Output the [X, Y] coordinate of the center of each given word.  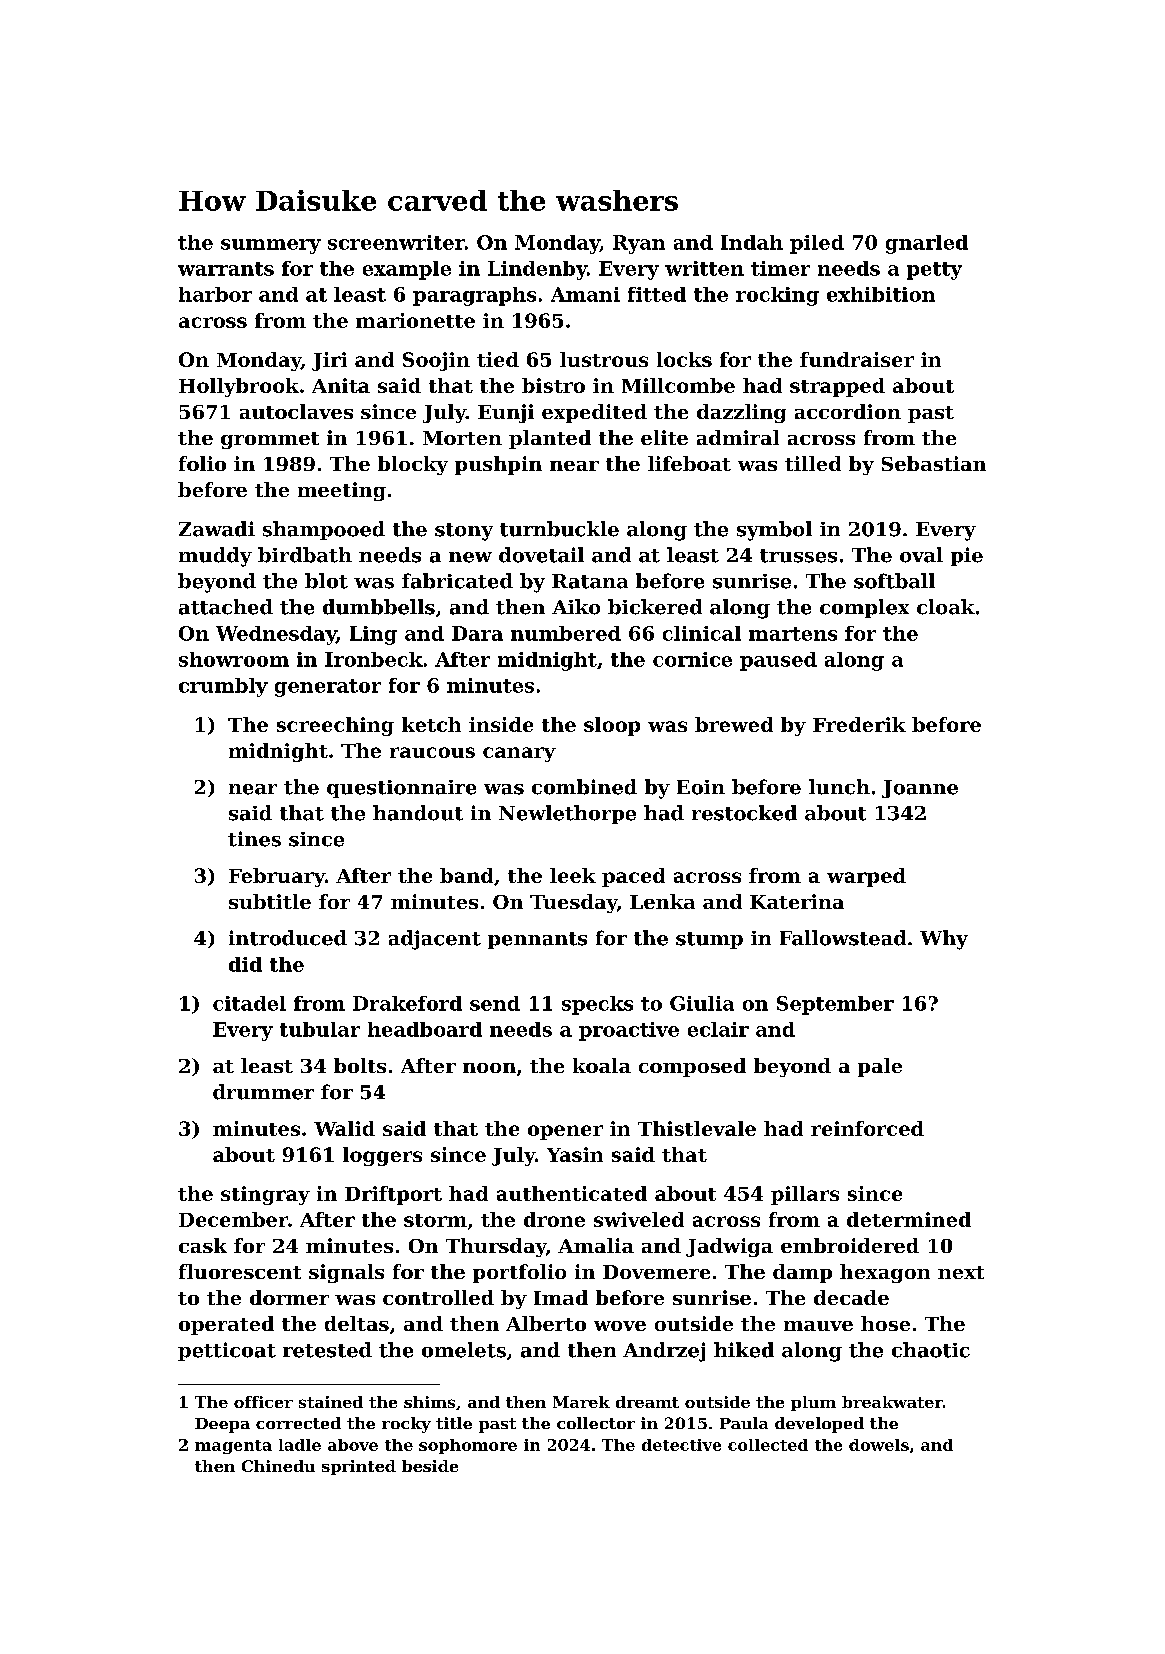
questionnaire [401, 789]
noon [489, 1068]
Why [944, 940]
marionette [415, 320]
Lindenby [537, 270]
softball [894, 581]
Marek [581, 1402]
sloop [612, 726]
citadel [249, 1003]
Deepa [222, 1425]
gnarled [927, 244]
